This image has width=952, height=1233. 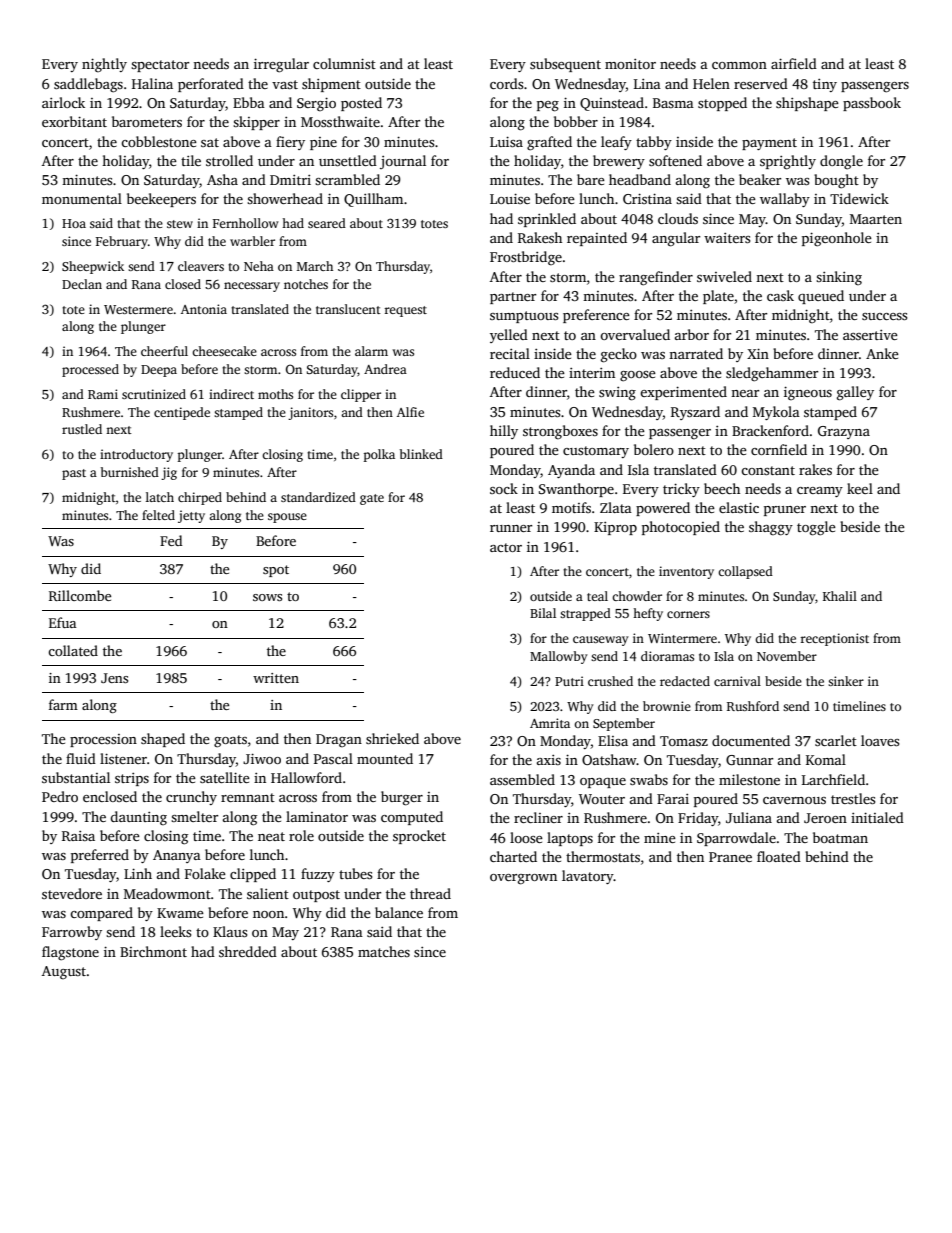 What do you see at coordinates (248, 951) in the image?
I see `shredded` at bounding box center [248, 951].
